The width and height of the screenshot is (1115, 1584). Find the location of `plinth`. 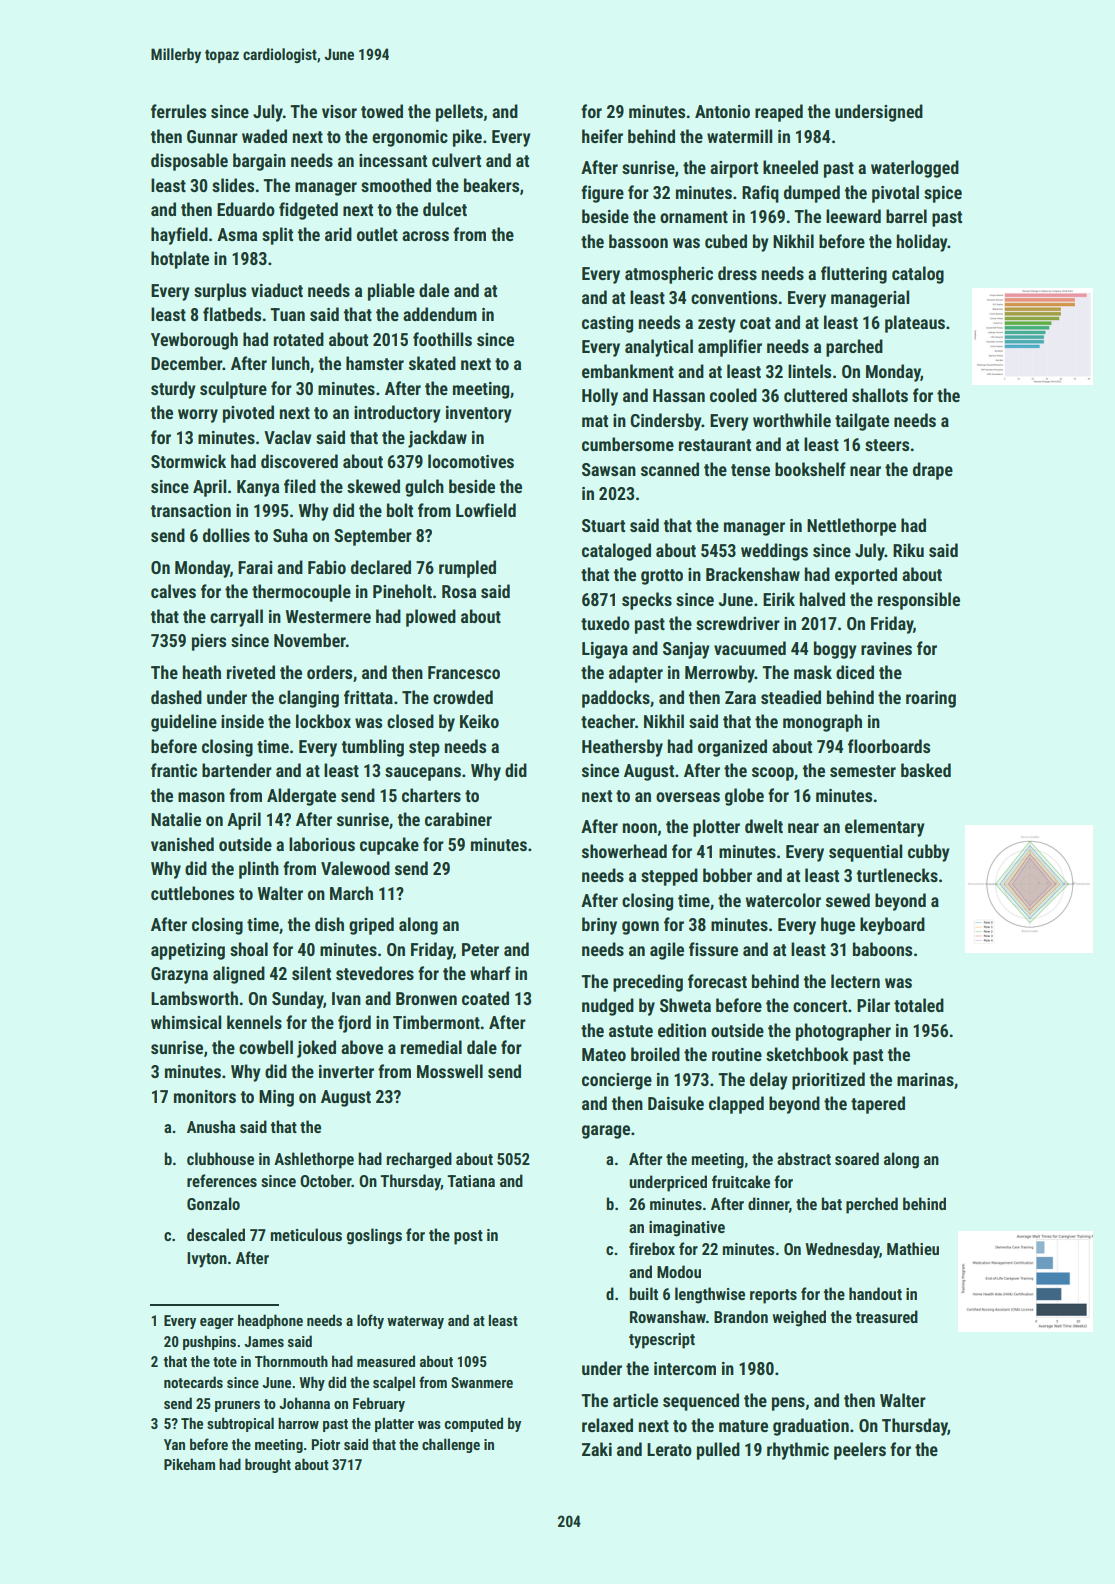

plinth is located at coordinates (259, 870).
